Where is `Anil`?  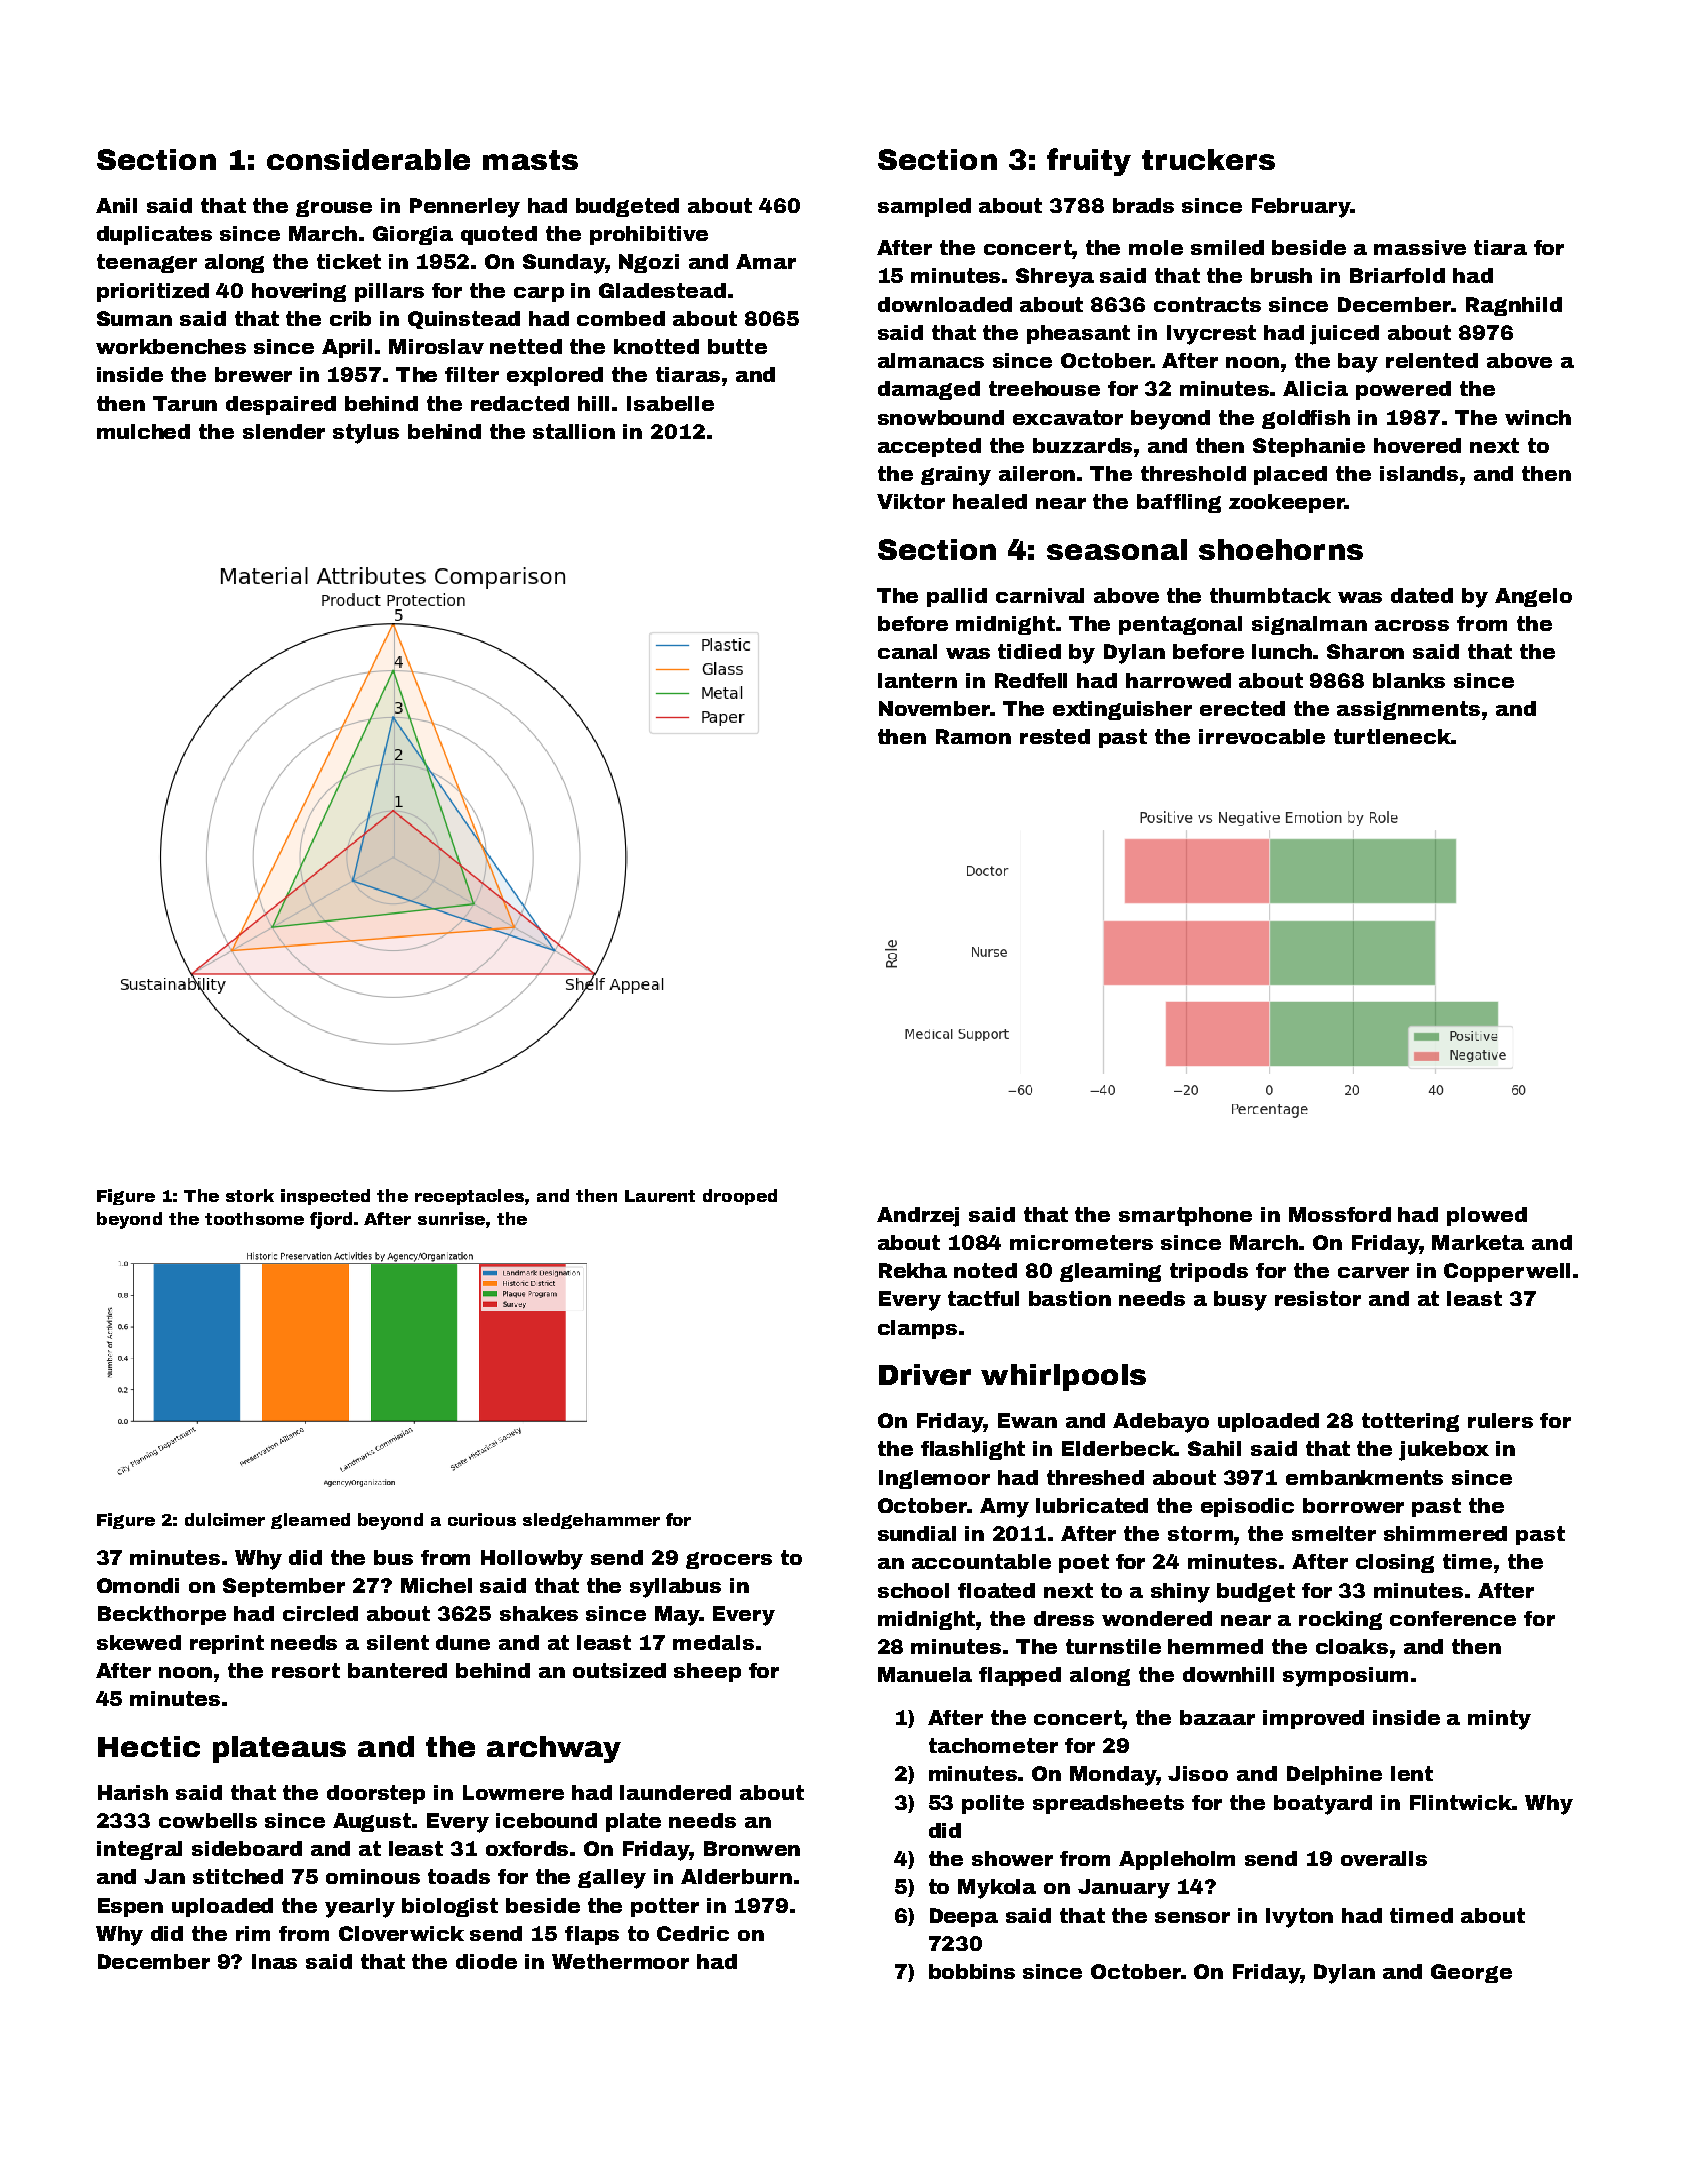
Anil is located at coordinates (116, 205).
